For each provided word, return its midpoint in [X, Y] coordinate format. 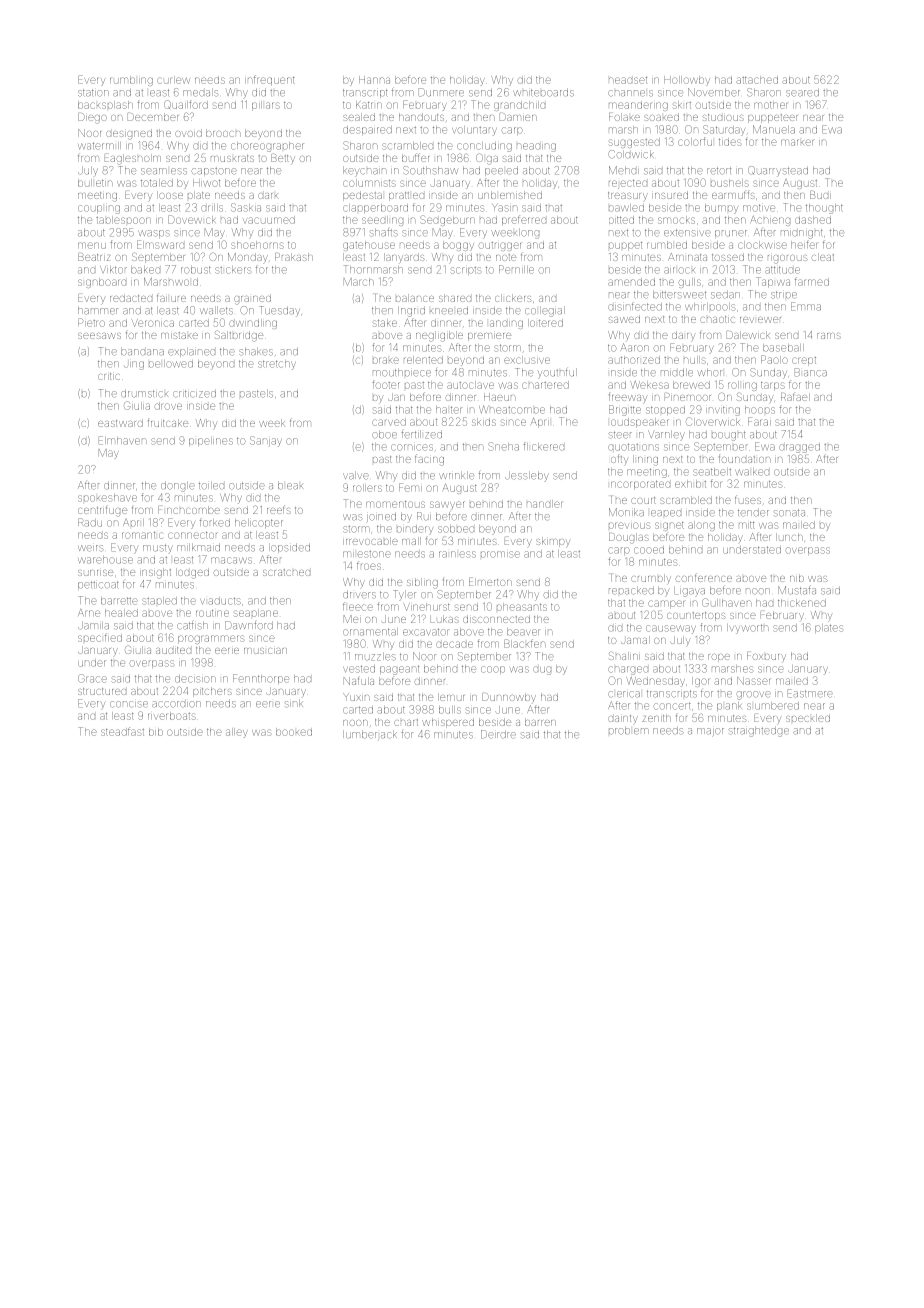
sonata [789, 513]
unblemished [510, 195]
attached [757, 80]
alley [237, 733]
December [153, 117]
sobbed [456, 529]
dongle [178, 487]
